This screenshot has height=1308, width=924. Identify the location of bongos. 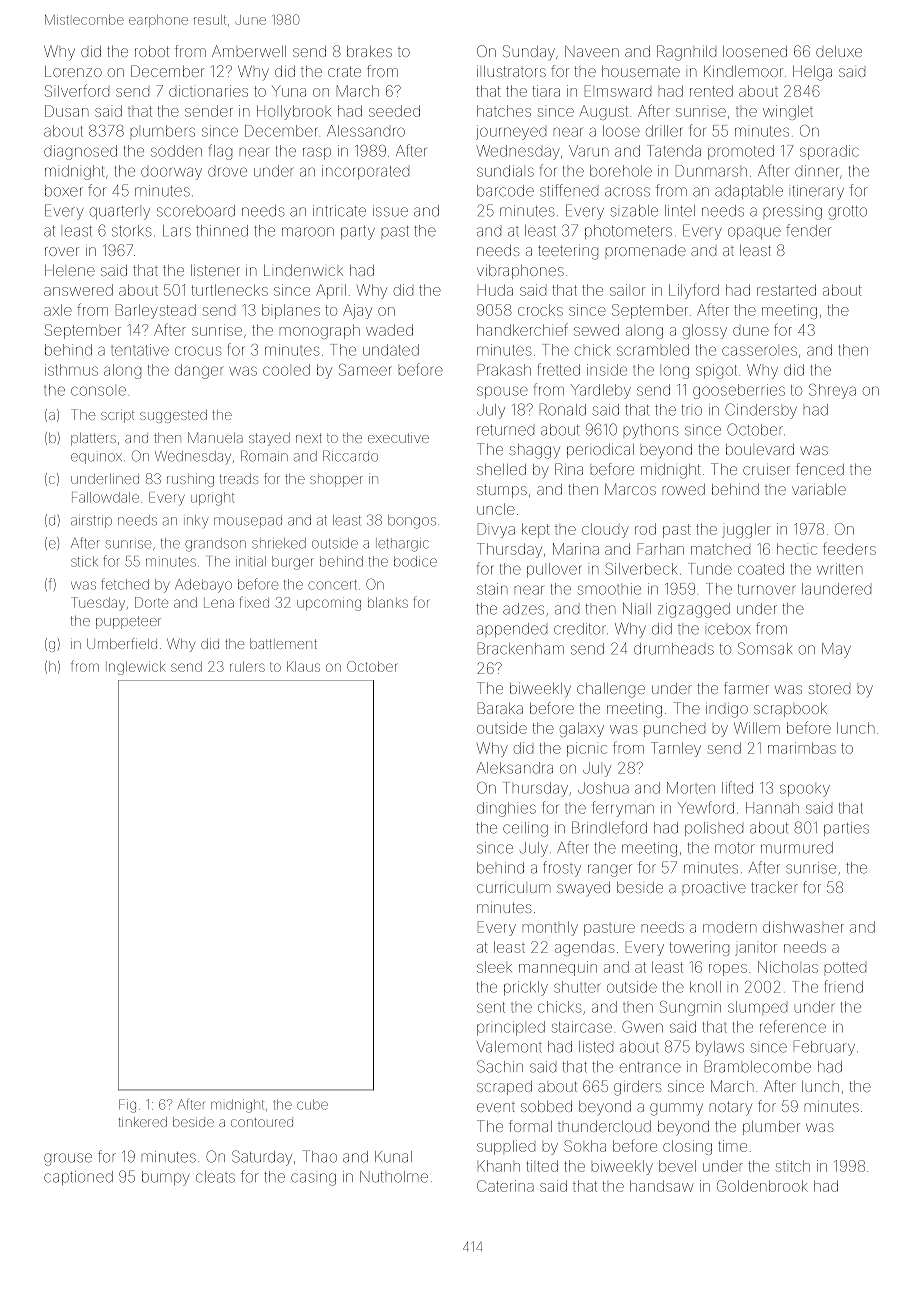
(412, 522).
